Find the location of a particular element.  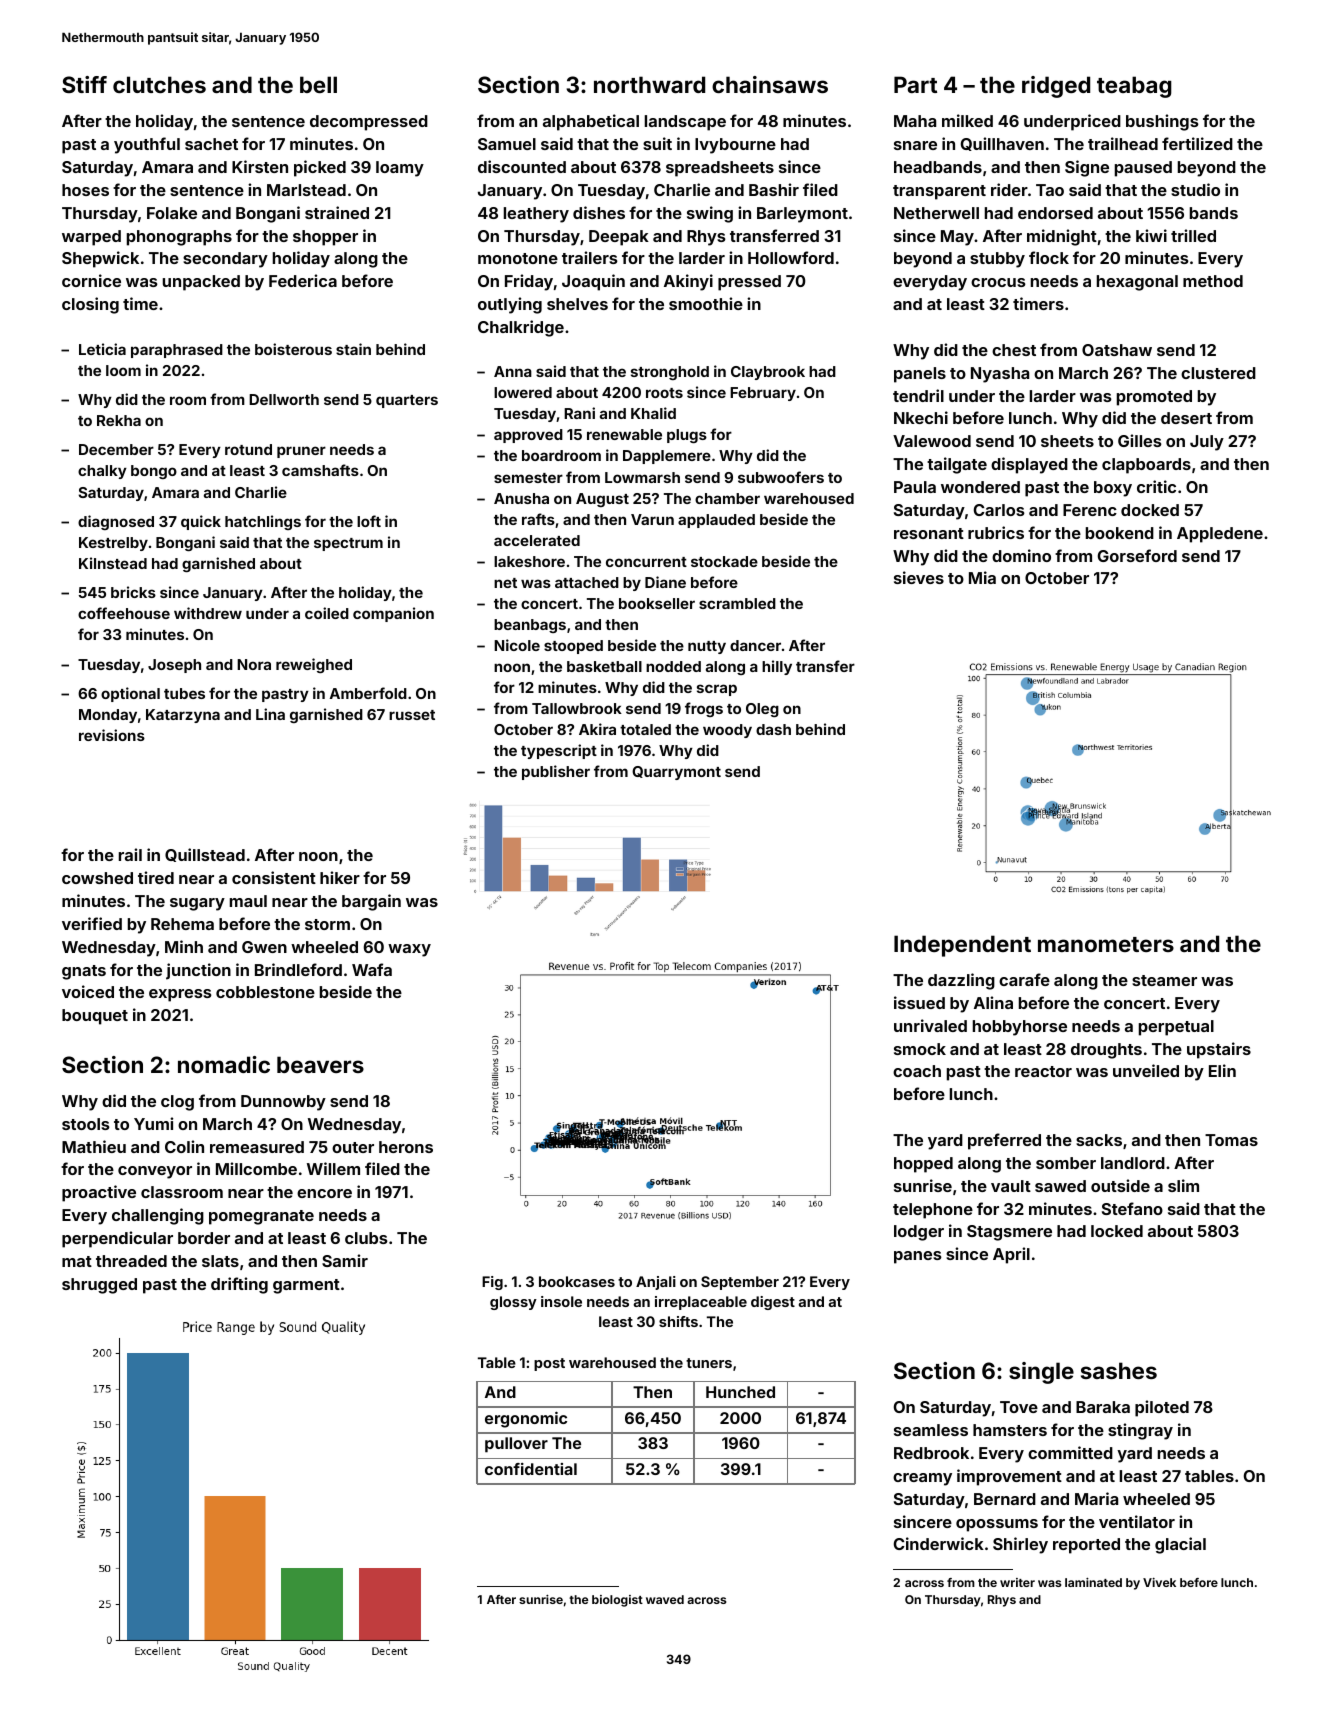

loom is located at coordinates (123, 370).
